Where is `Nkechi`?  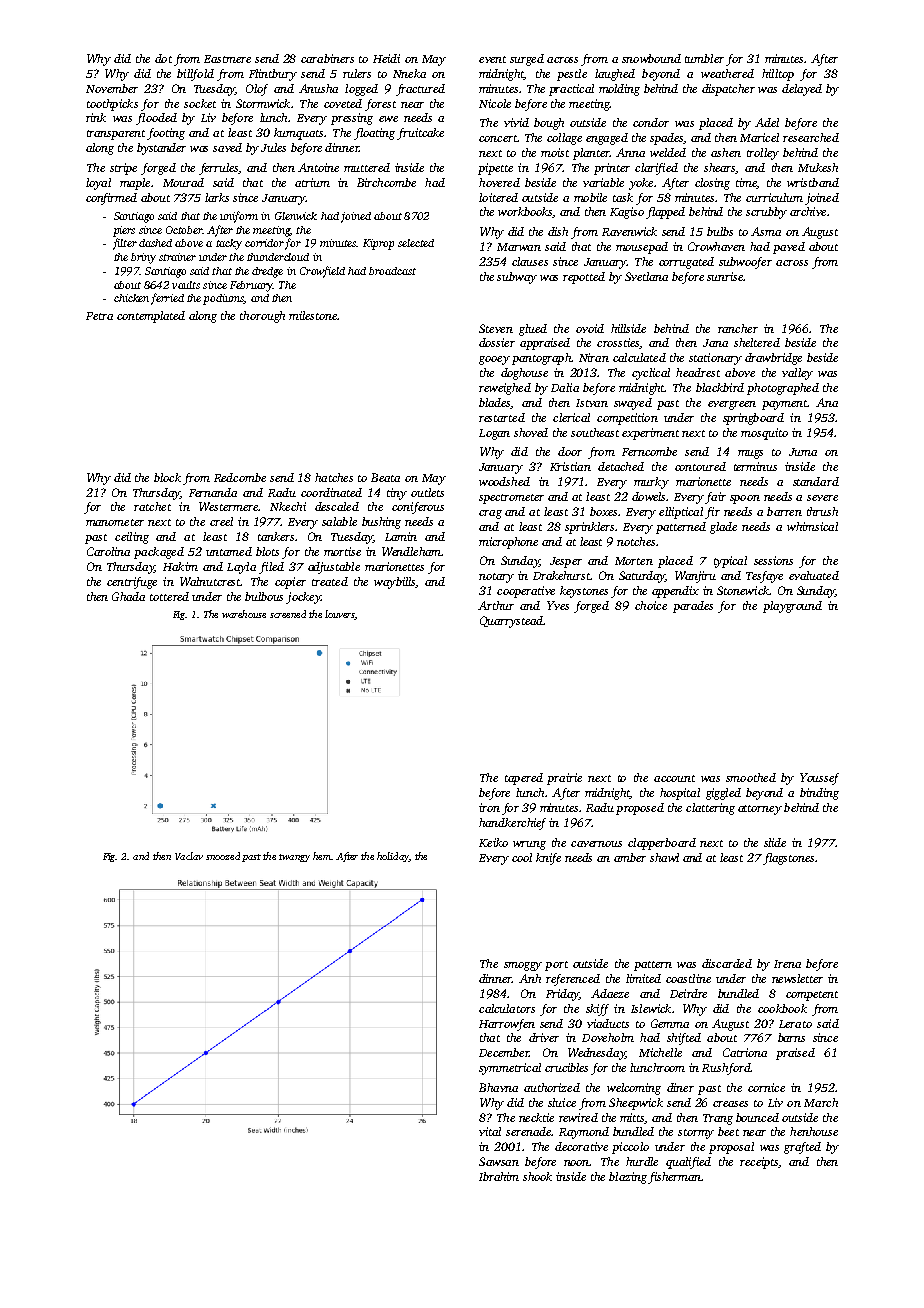 Nkechi is located at coordinates (288, 506).
